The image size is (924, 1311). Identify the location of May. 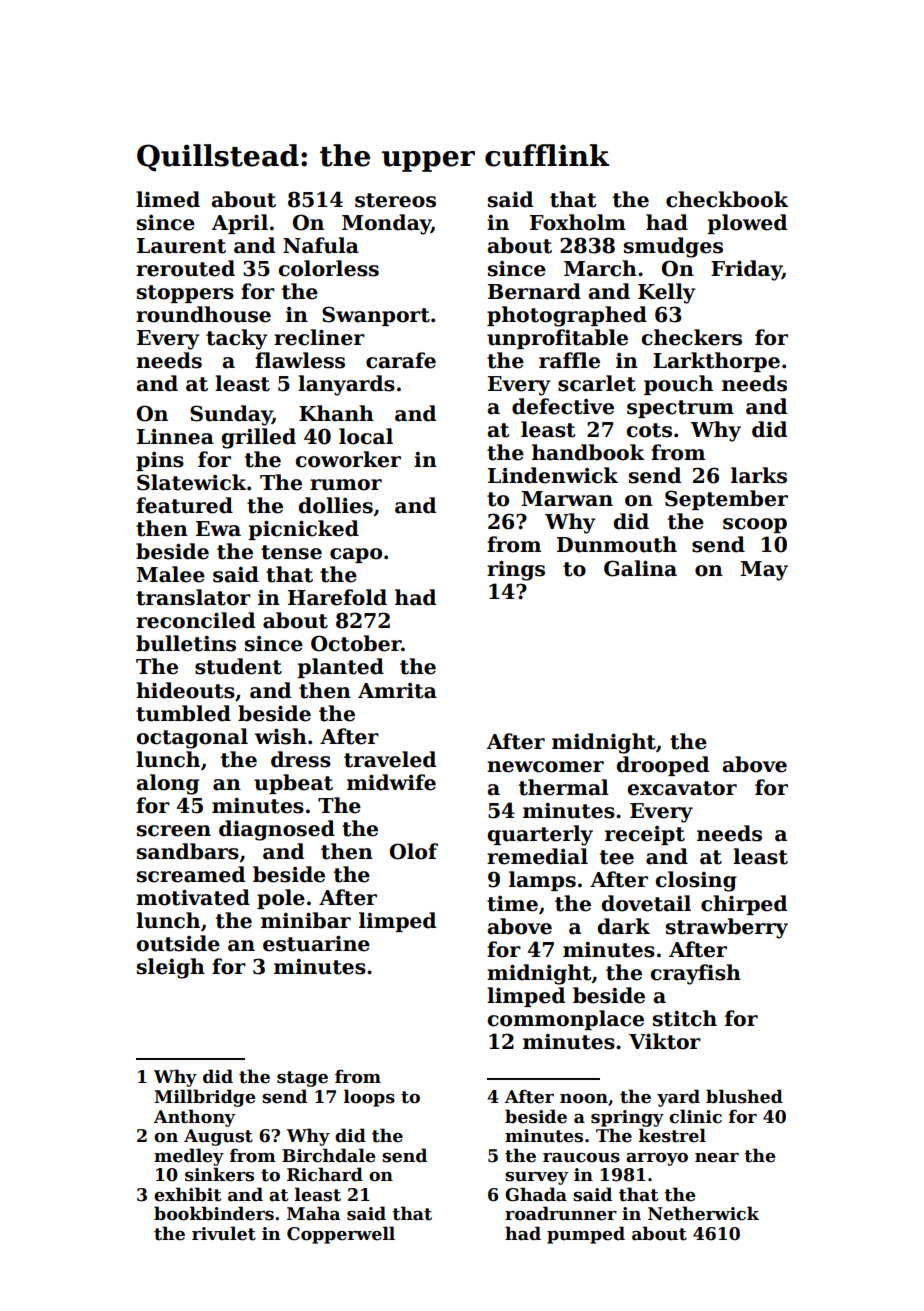
(764, 571).
